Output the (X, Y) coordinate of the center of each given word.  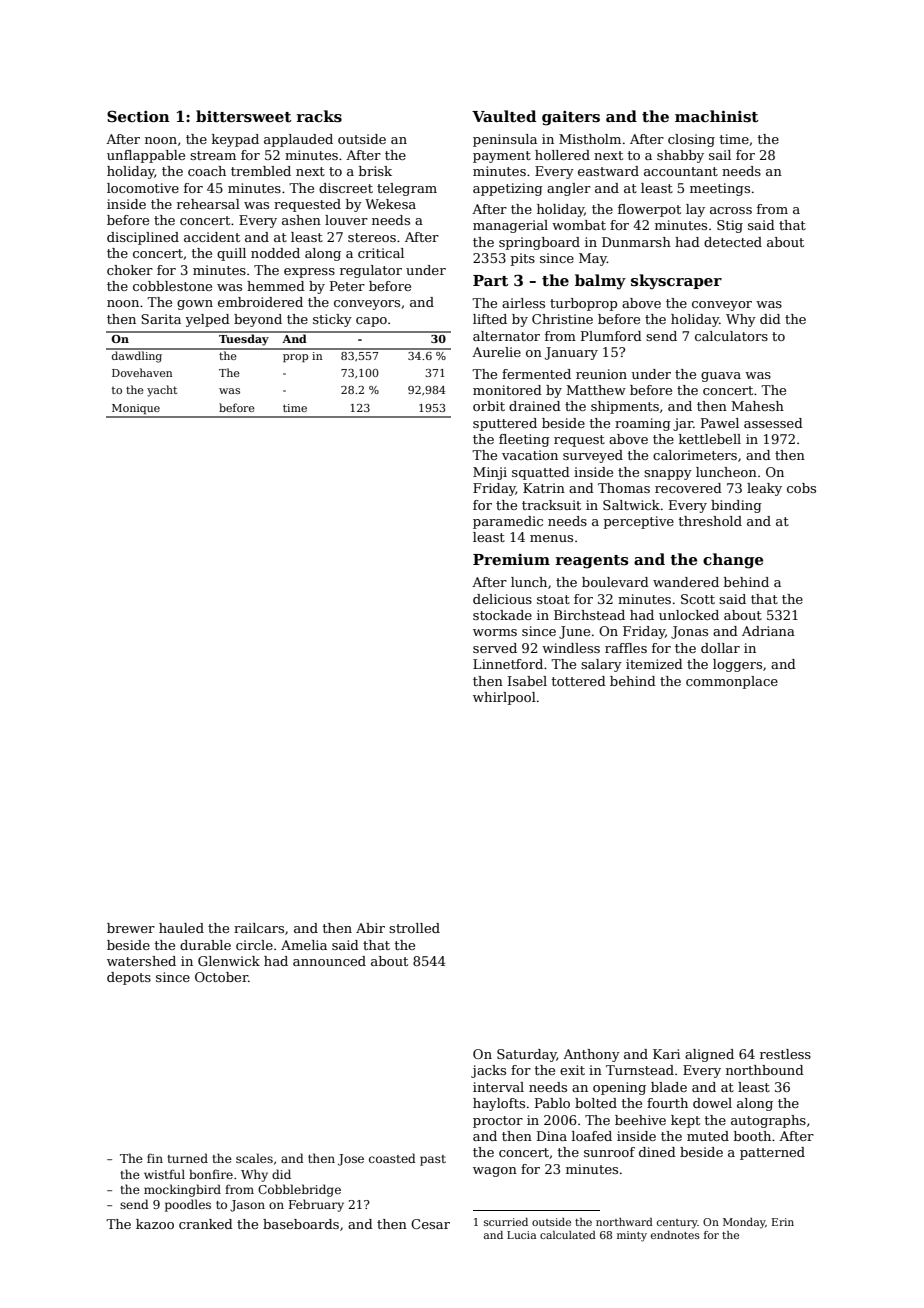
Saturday (526, 1055)
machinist (716, 116)
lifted (490, 319)
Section (138, 116)
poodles (188, 1205)
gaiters (571, 118)
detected (733, 242)
